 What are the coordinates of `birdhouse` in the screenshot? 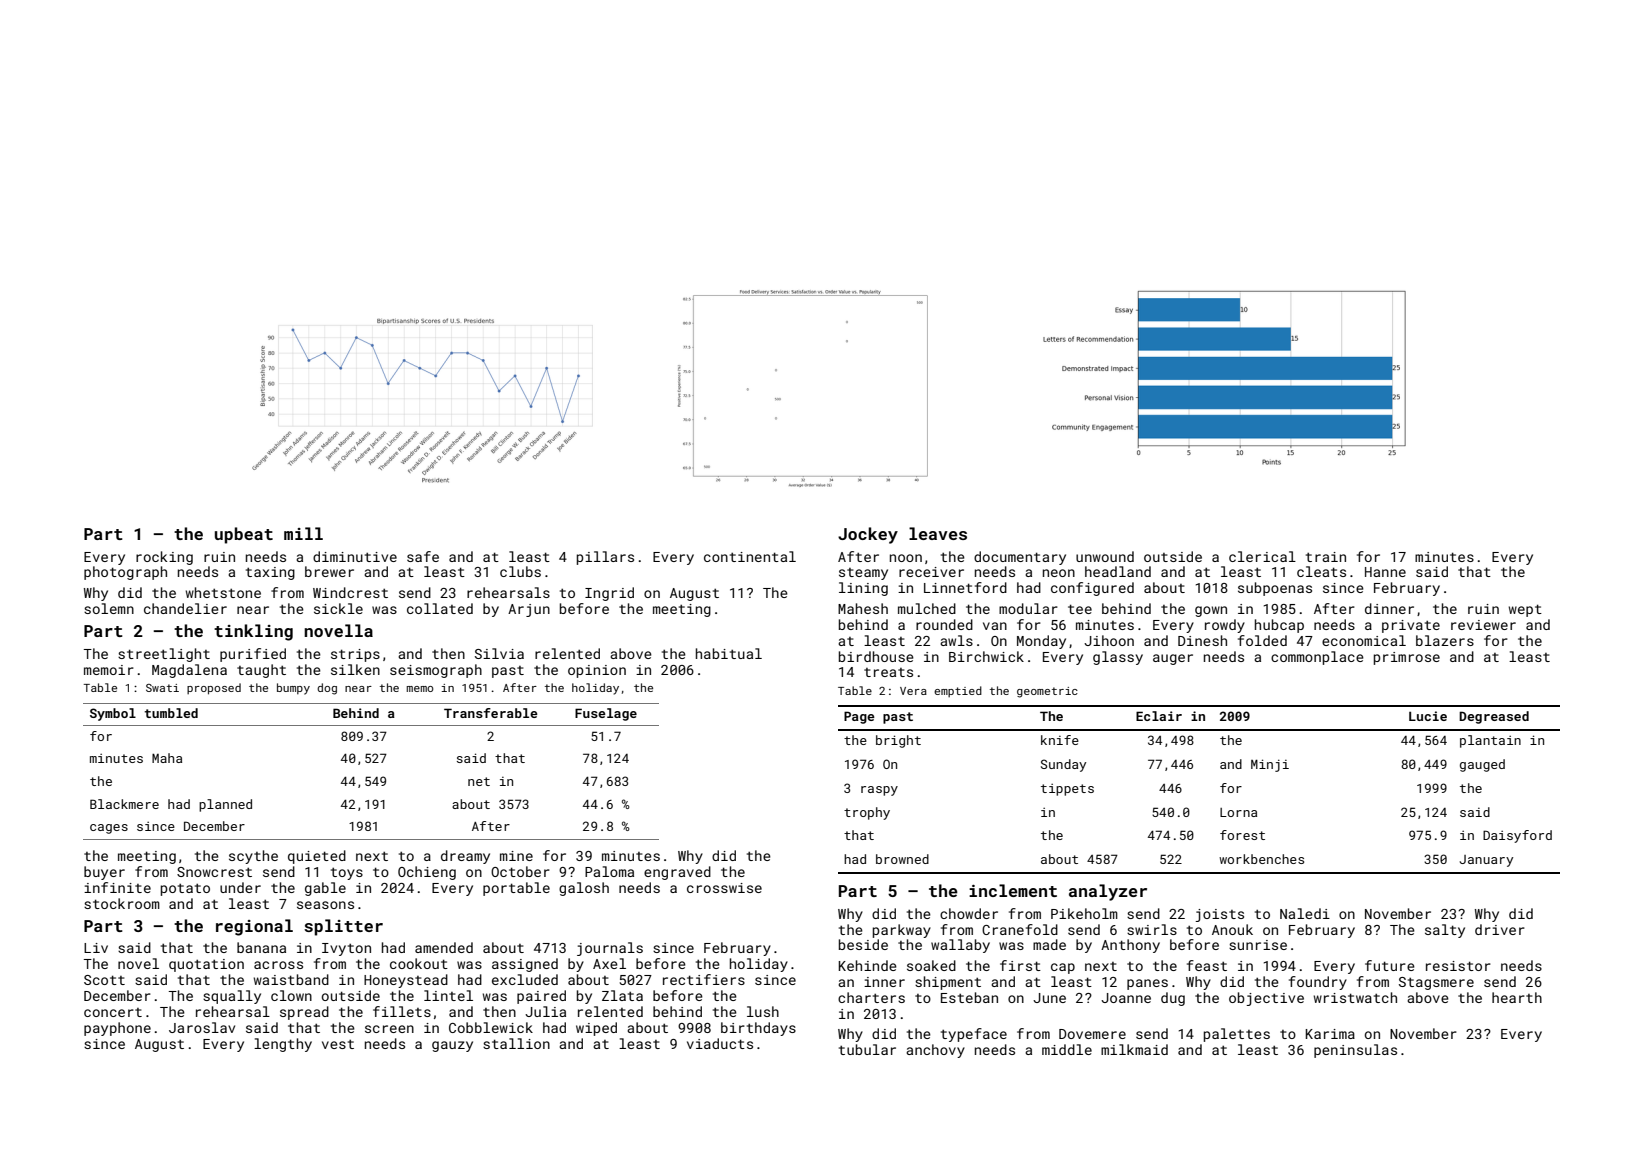 It's located at (876, 656).
